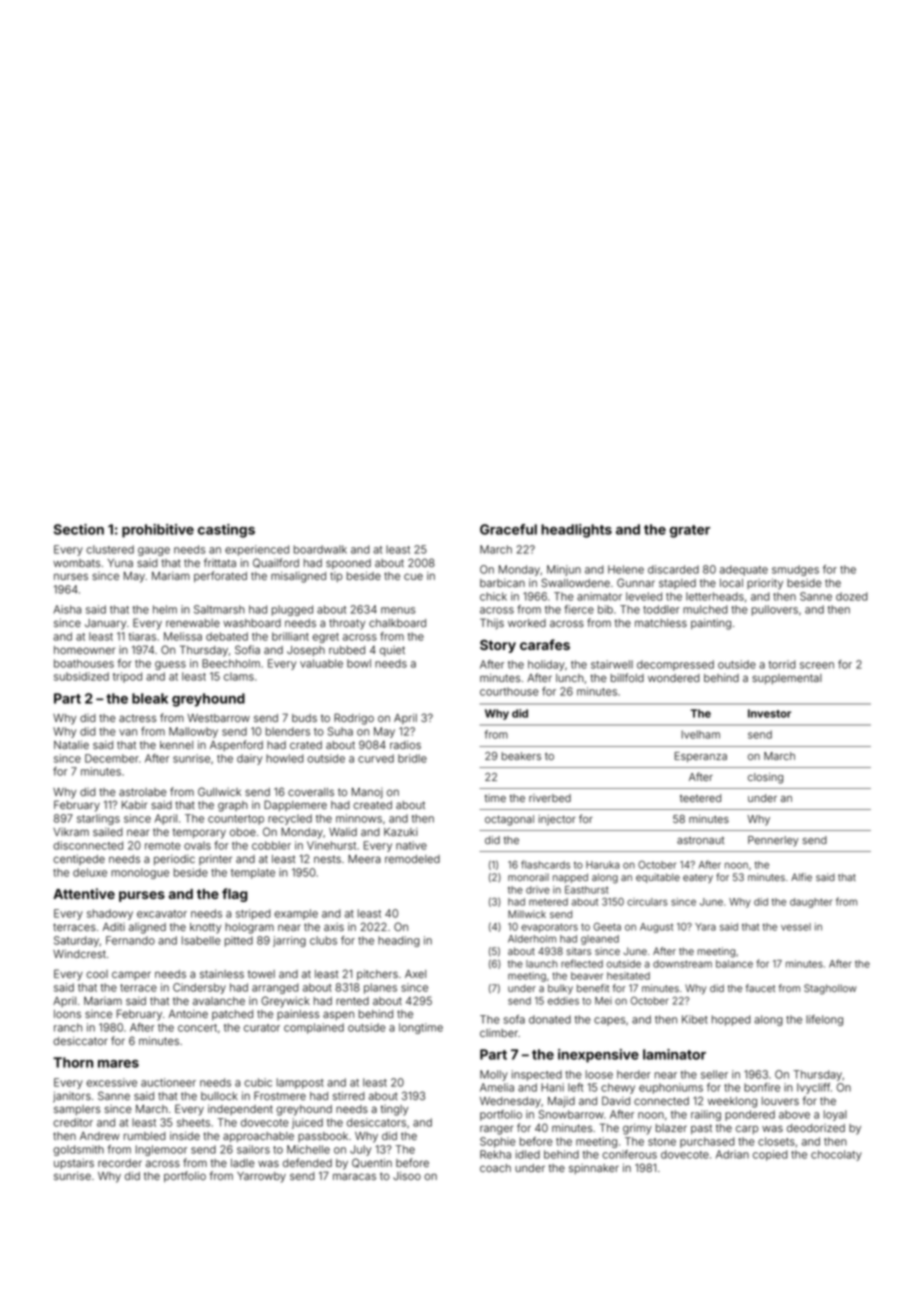 The height and width of the screenshot is (1308, 924). I want to click on kennel, so click(176, 745).
